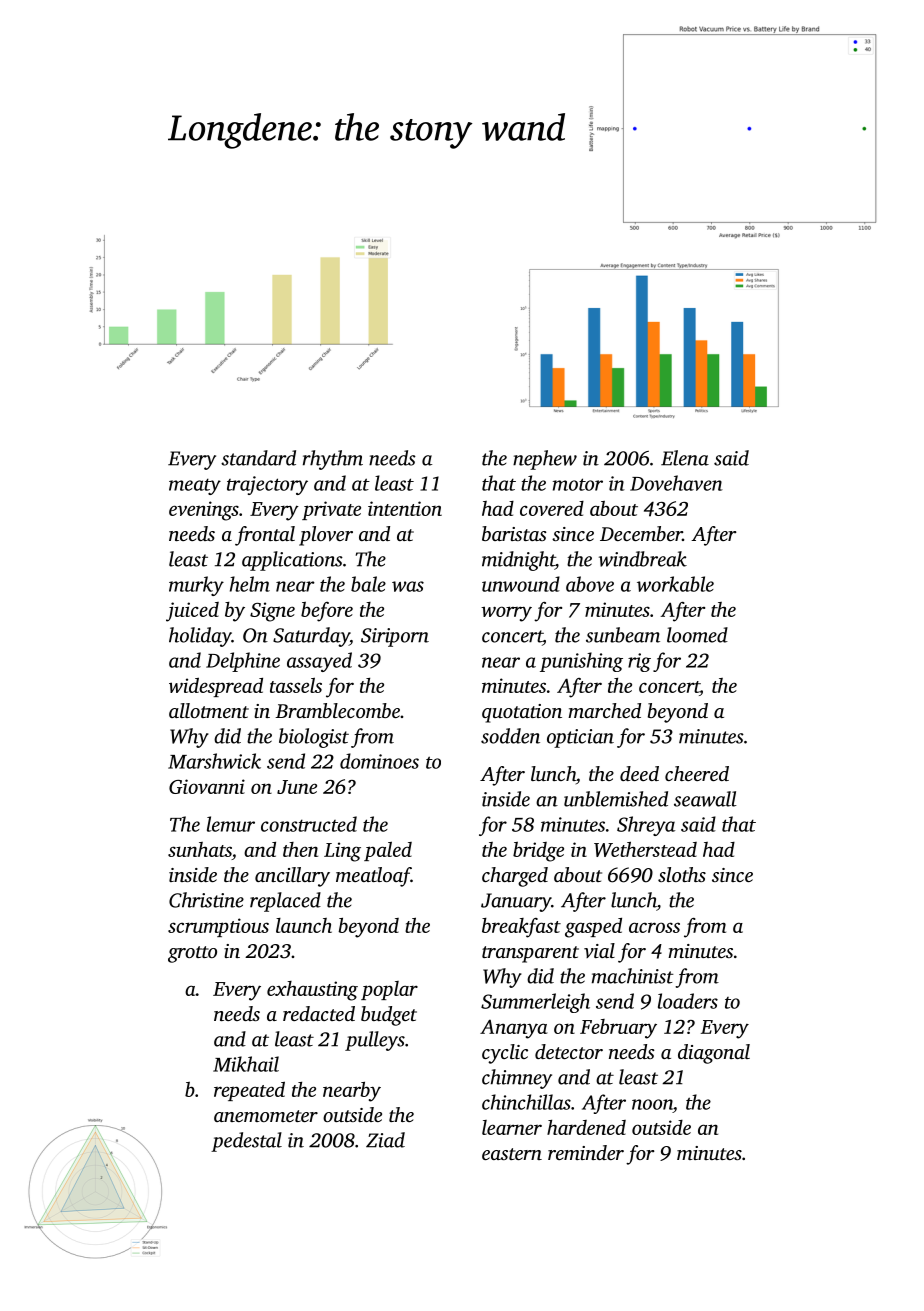 This screenshot has height=1311, width=924. Describe the element at coordinates (676, 483) in the screenshot. I see `Dovehaven` at that location.
